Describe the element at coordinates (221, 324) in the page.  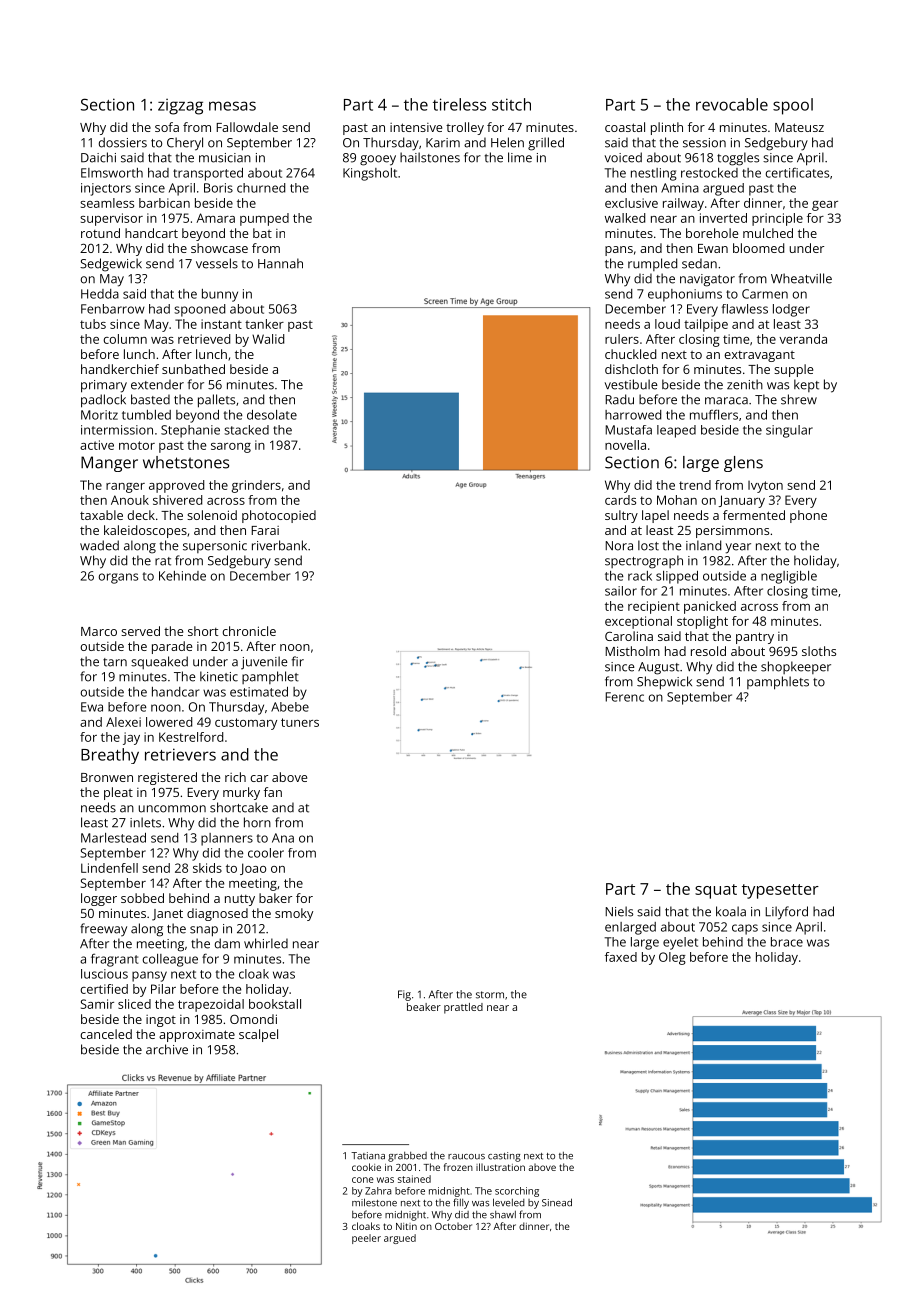
I see `instant` at that location.
